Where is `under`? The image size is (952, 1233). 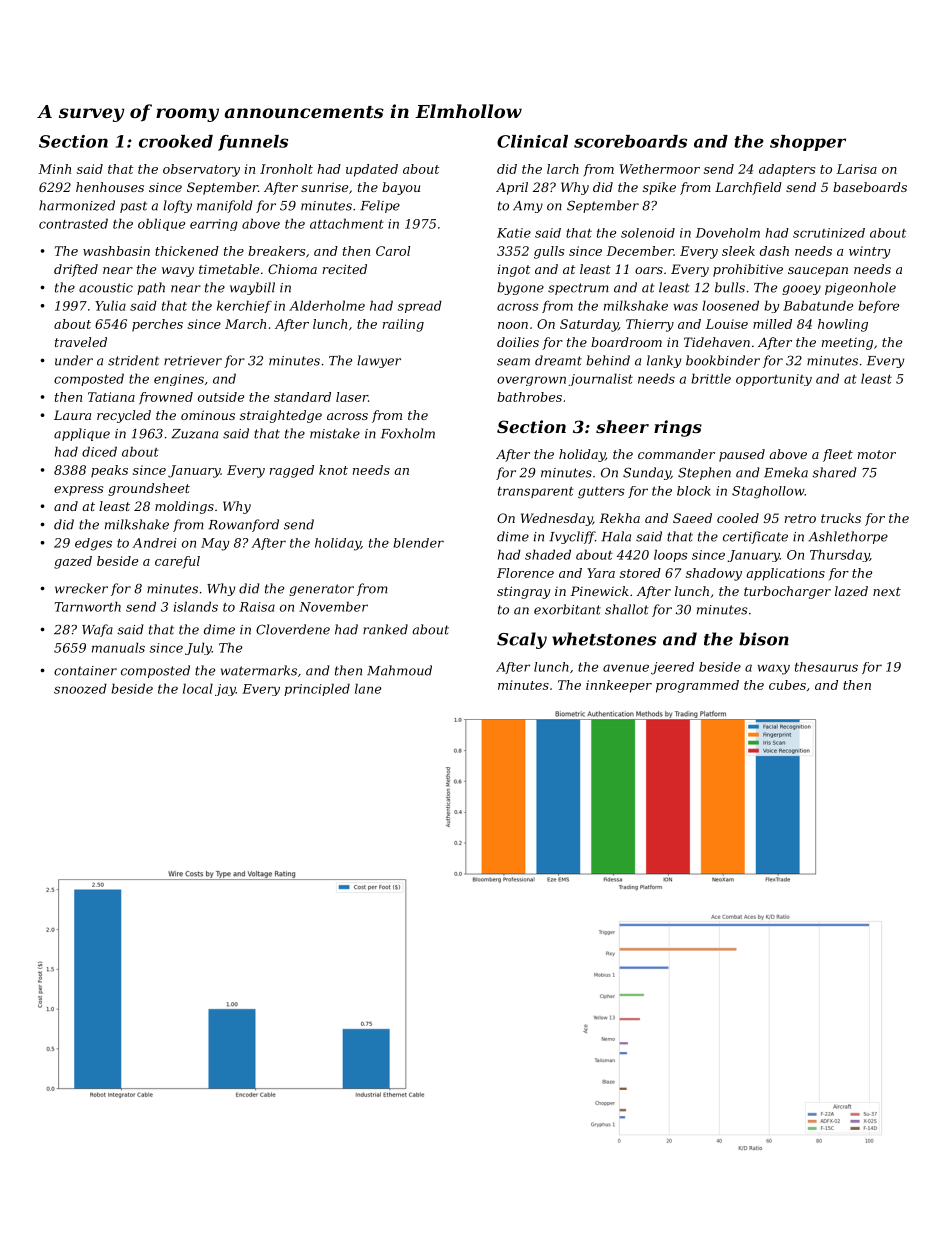
under is located at coordinates (74, 360).
